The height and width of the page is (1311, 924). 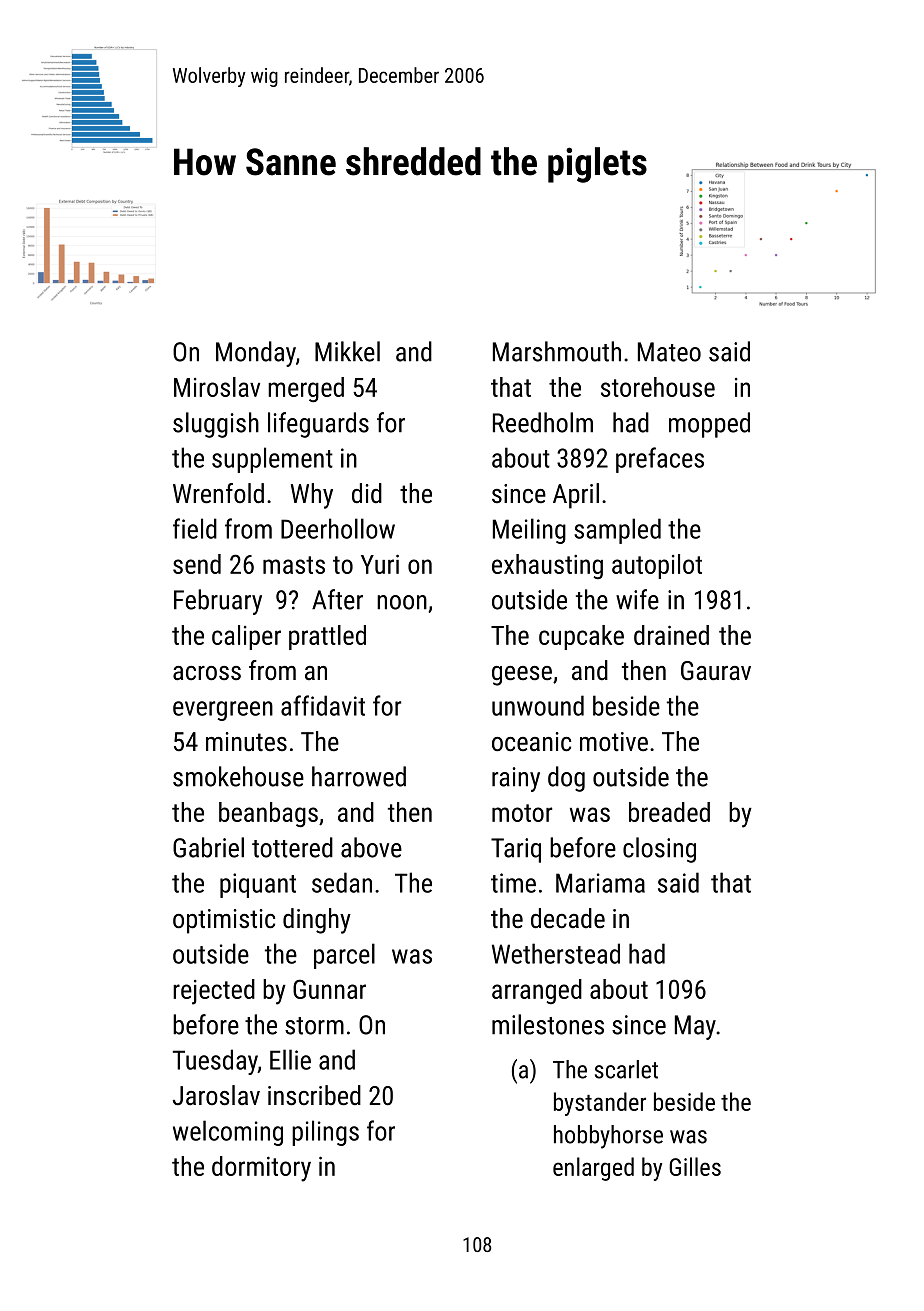 What do you see at coordinates (669, 812) in the page?
I see `breaded` at bounding box center [669, 812].
